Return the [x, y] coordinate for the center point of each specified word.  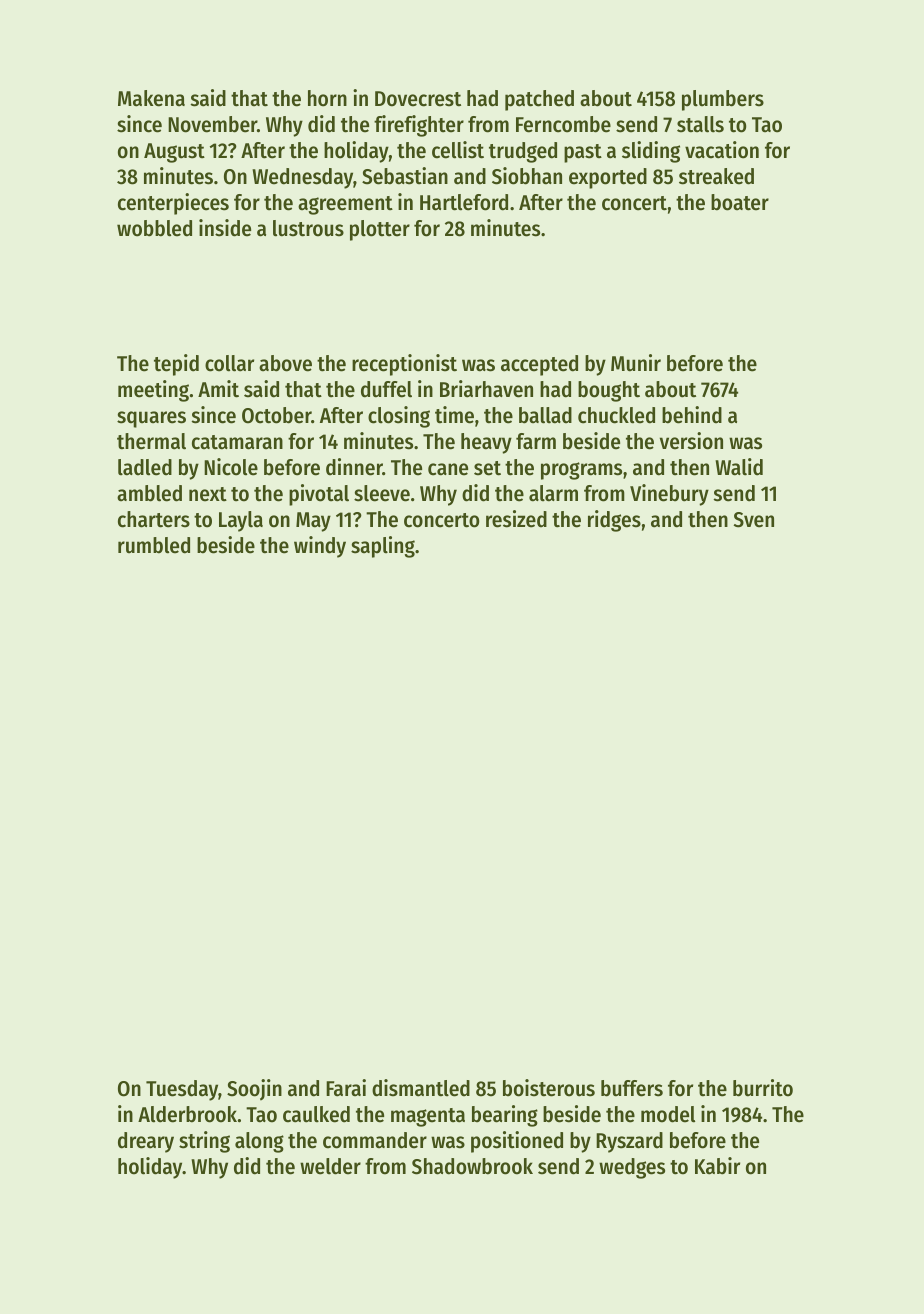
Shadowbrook [472, 1166]
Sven [754, 520]
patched [539, 100]
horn [327, 98]
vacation [722, 150]
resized [516, 519]
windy [320, 547]
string [204, 1142]
